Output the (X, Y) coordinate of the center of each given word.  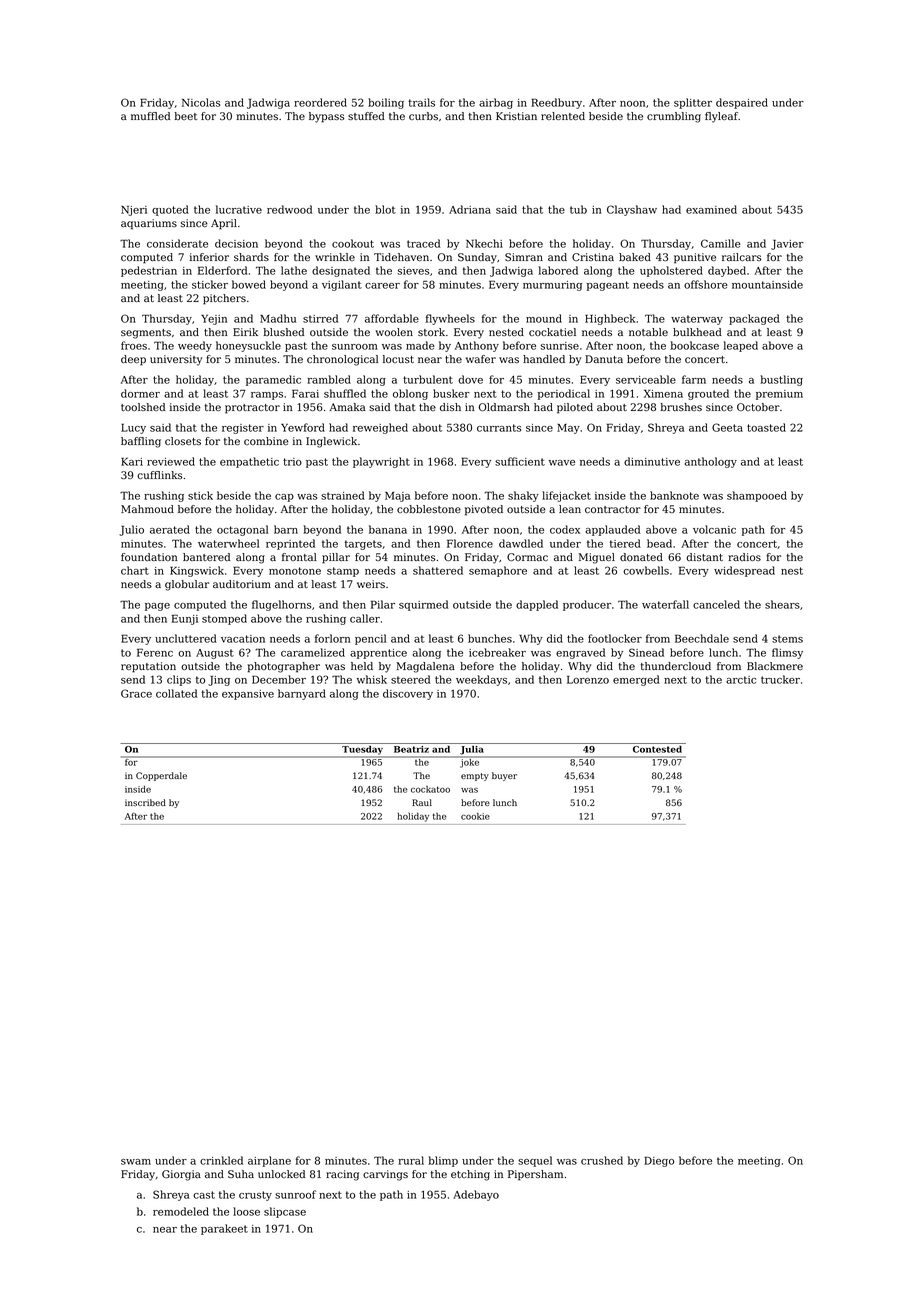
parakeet (224, 1229)
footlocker (615, 638)
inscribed (145, 802)
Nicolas (201, 102)
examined (711, 209)
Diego (659, 1162)
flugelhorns (281, 605)
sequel (535, 1161)
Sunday (477, 258)
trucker (780, 679)
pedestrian (149, 271)
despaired (742, 103)
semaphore (498, 571)
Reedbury (556, 103)
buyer (504, 776)
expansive (248, 695)
